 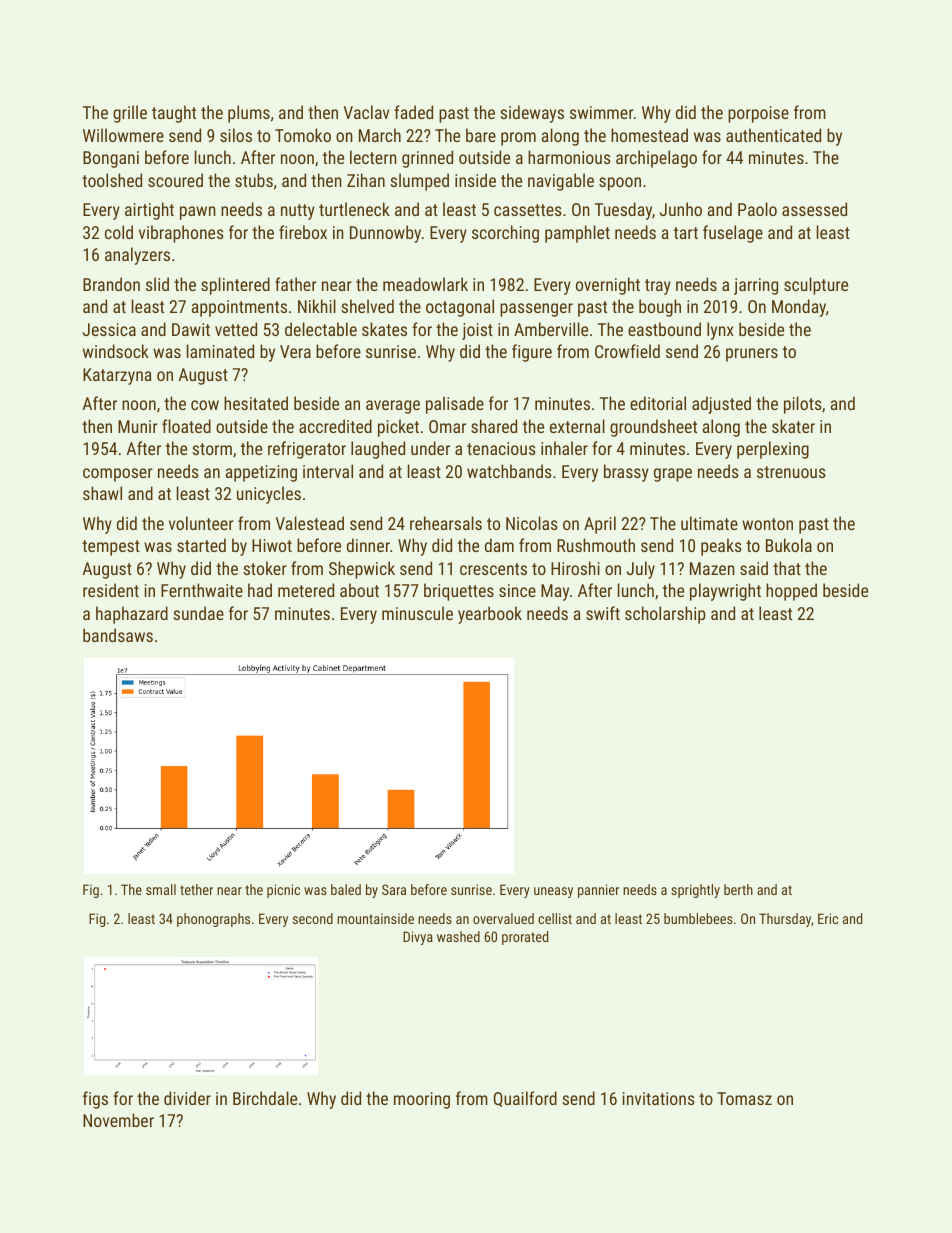 What do you see at coordinates (138, 426) in the screenshot?
I see `Munir` at bounding box center [138, 426].
